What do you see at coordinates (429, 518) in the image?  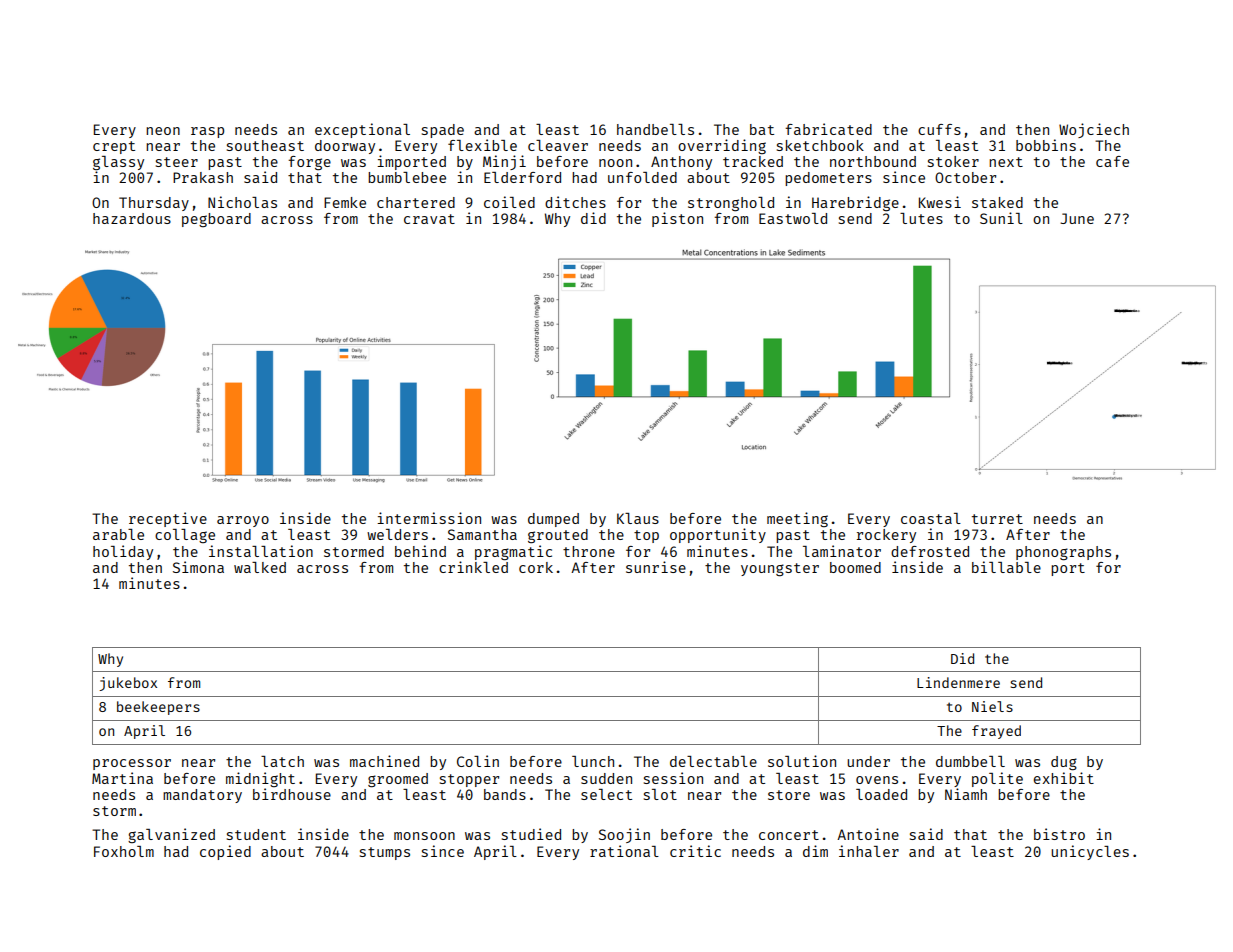 I see `intermission` at bounding box center [429, 518].
